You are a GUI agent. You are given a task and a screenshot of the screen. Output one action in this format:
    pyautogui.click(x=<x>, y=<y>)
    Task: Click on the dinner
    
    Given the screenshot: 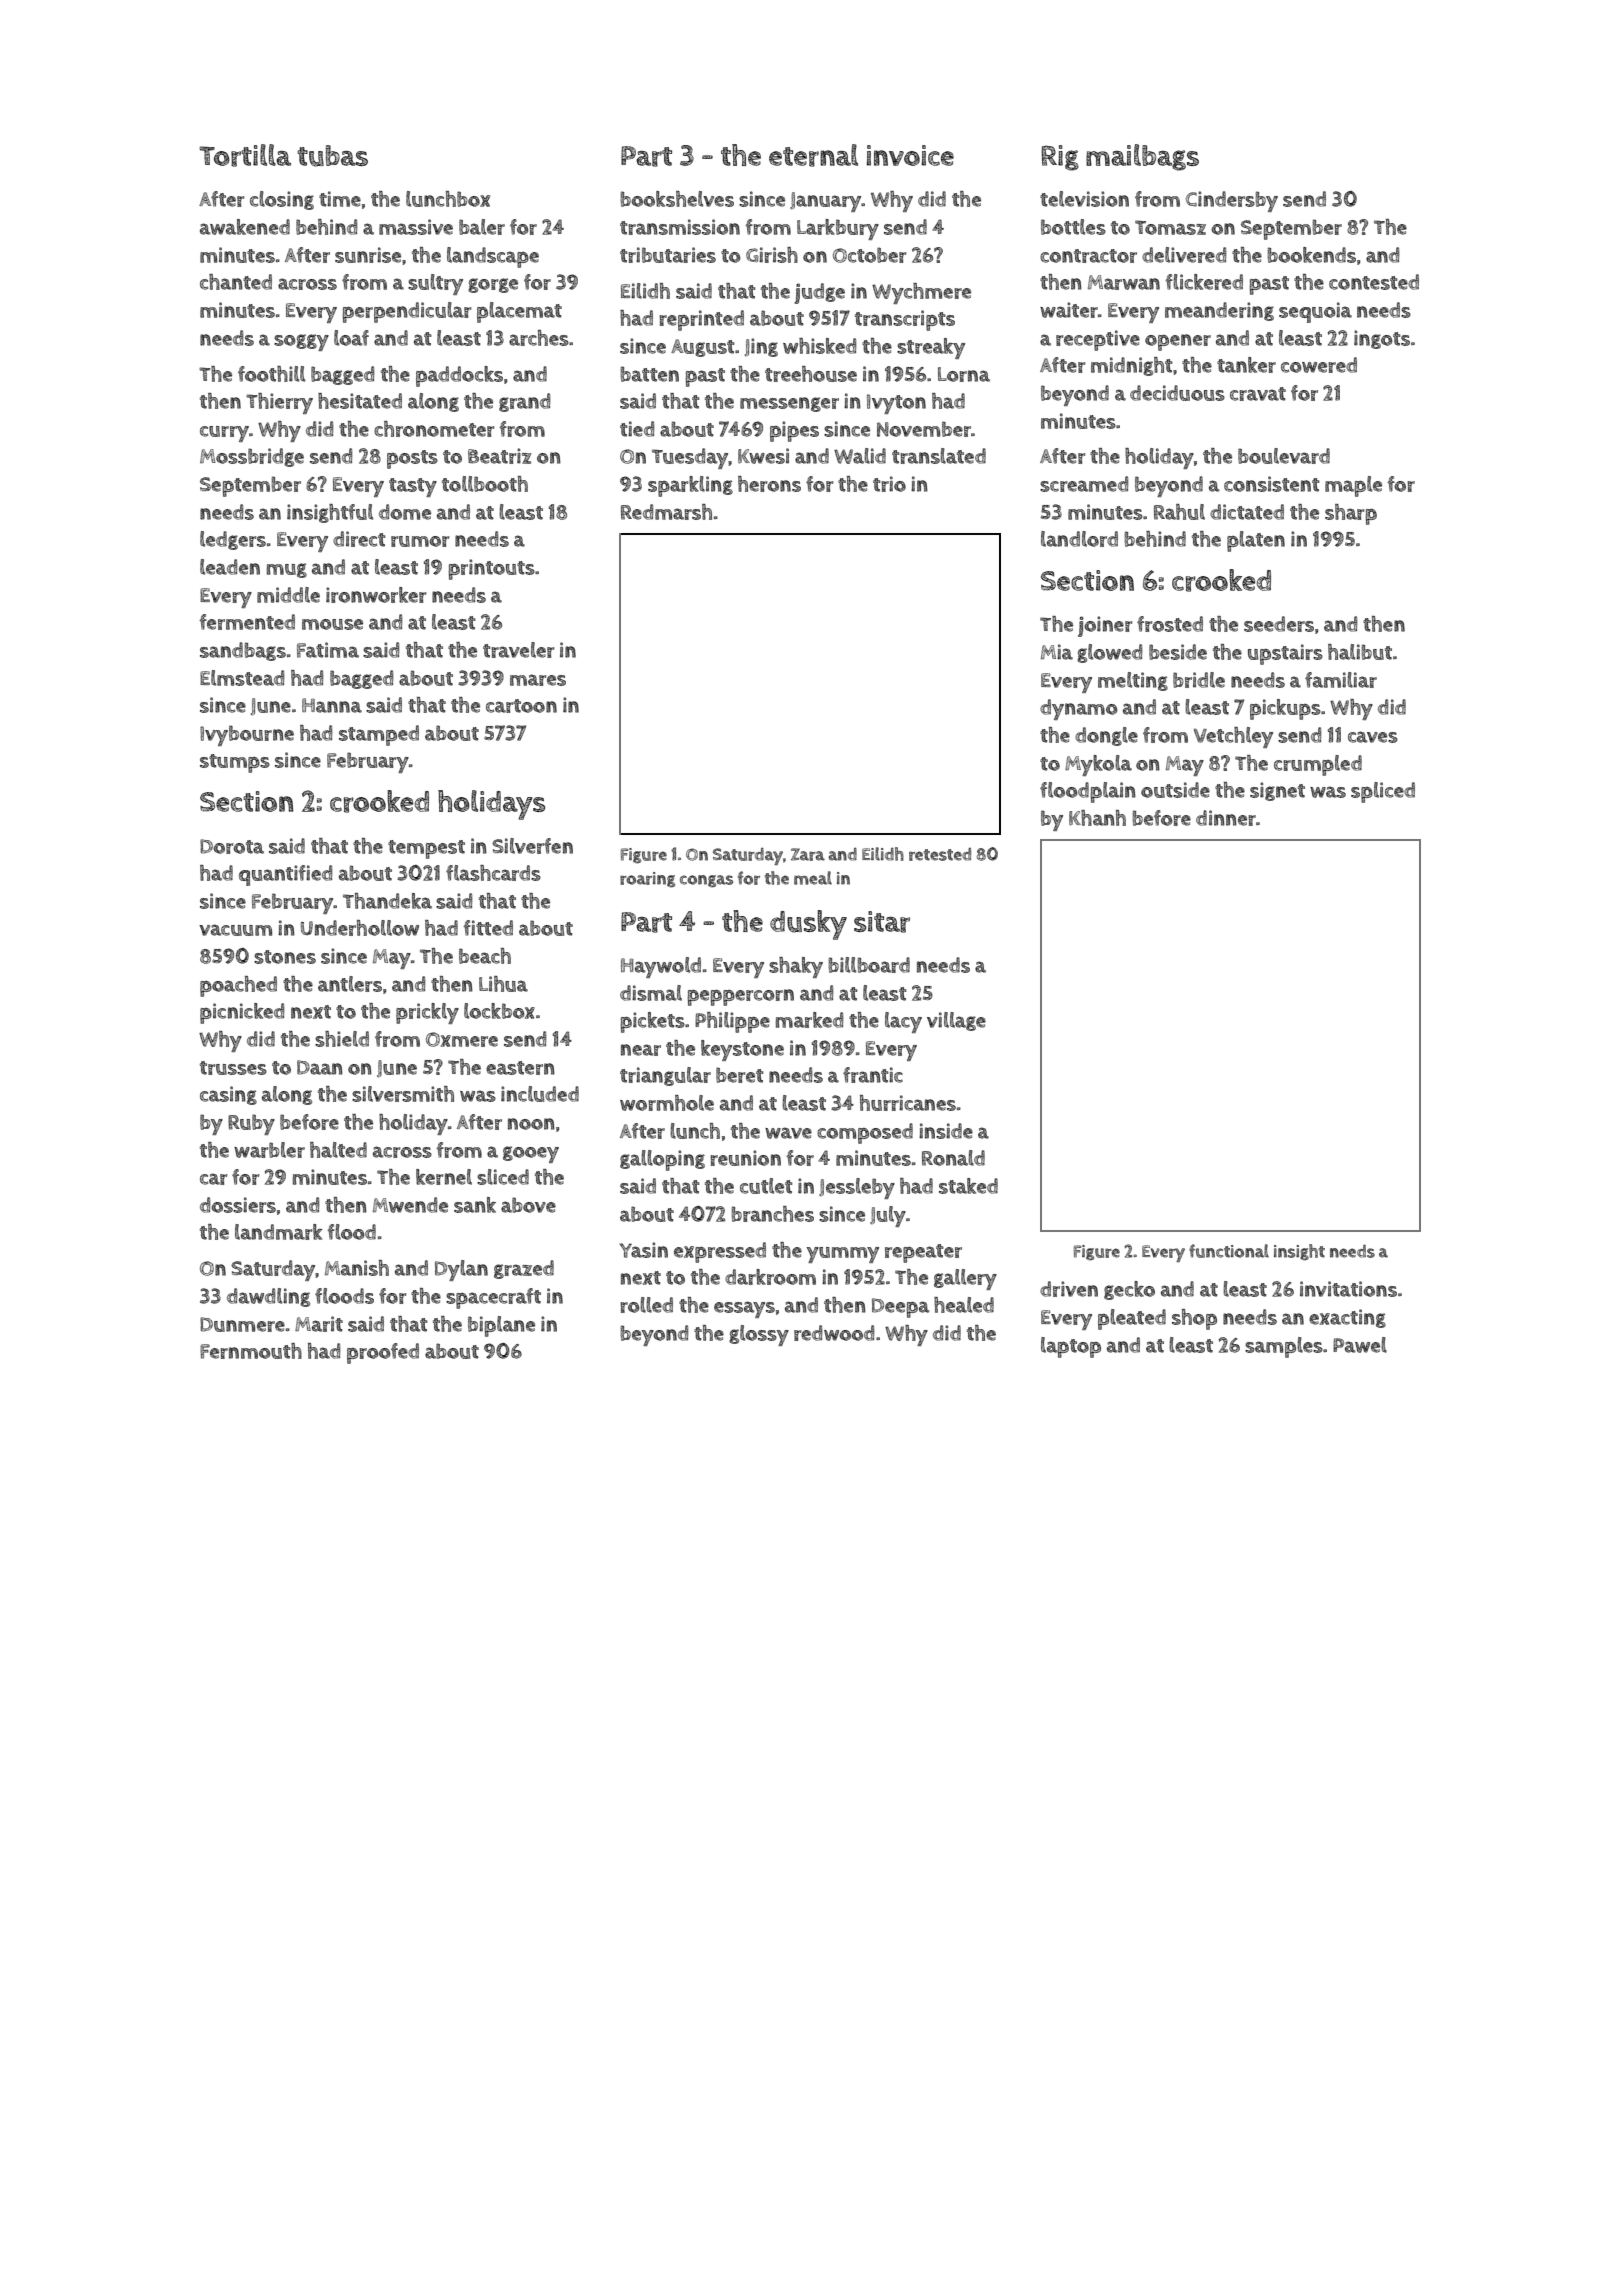 What is the action you would take?
    pyautogui.click(x=1226, y=818)
